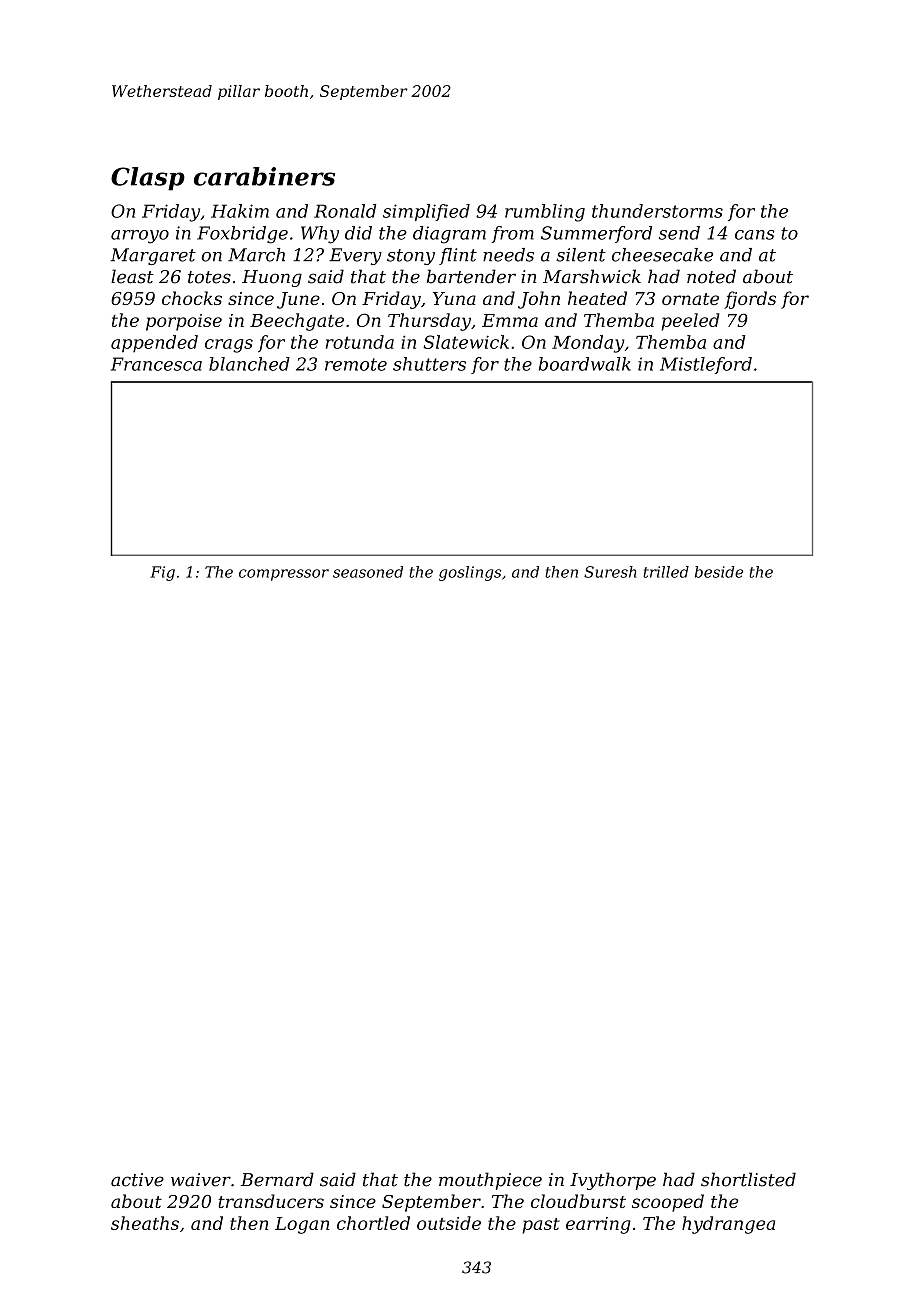 This document has width=924, height=1311. What do you see at coordinates (162, 573) in the document?
I see `Fig` at bounding box center [162, 573].
